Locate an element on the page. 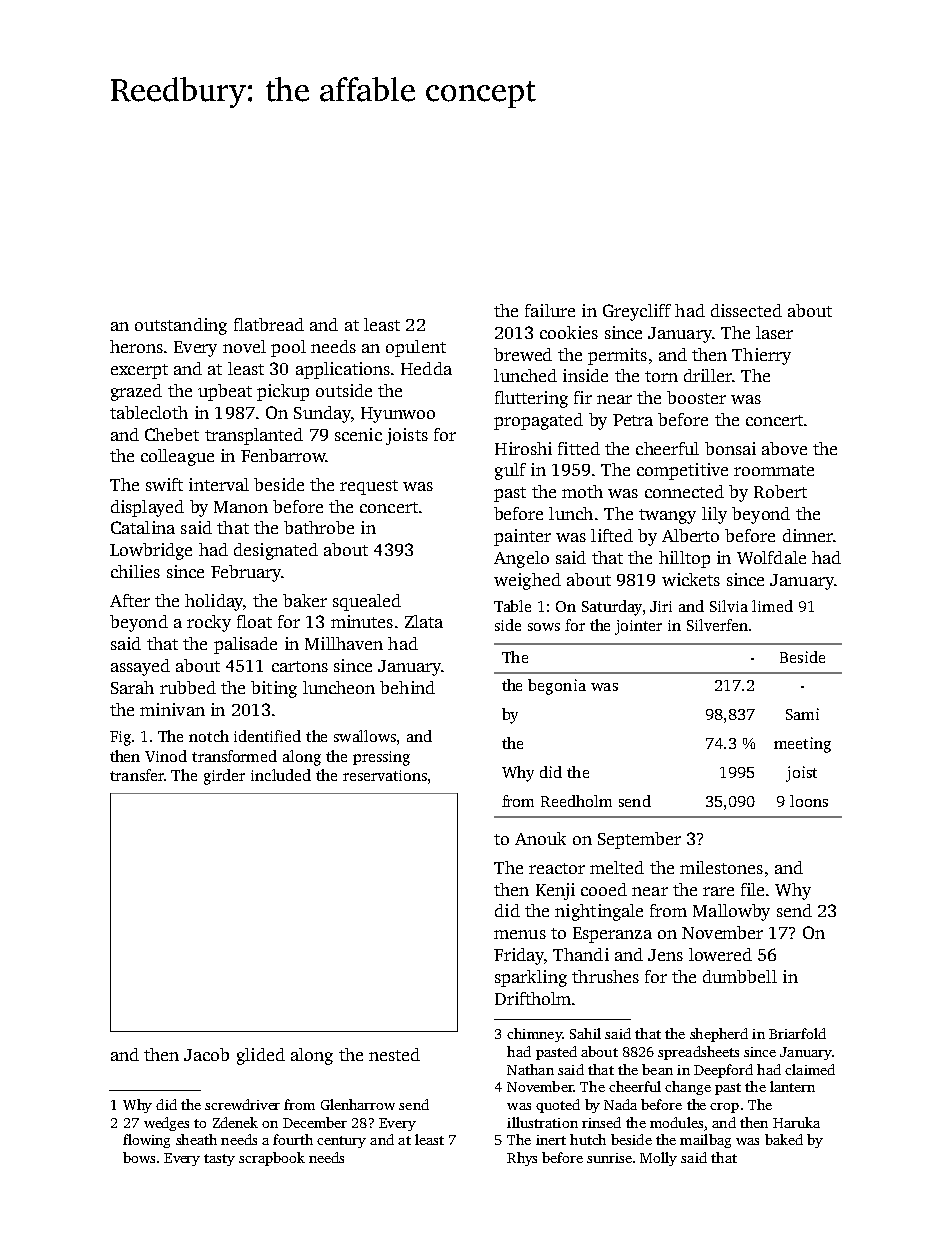  holiday is located at coordinates (214, 602).
